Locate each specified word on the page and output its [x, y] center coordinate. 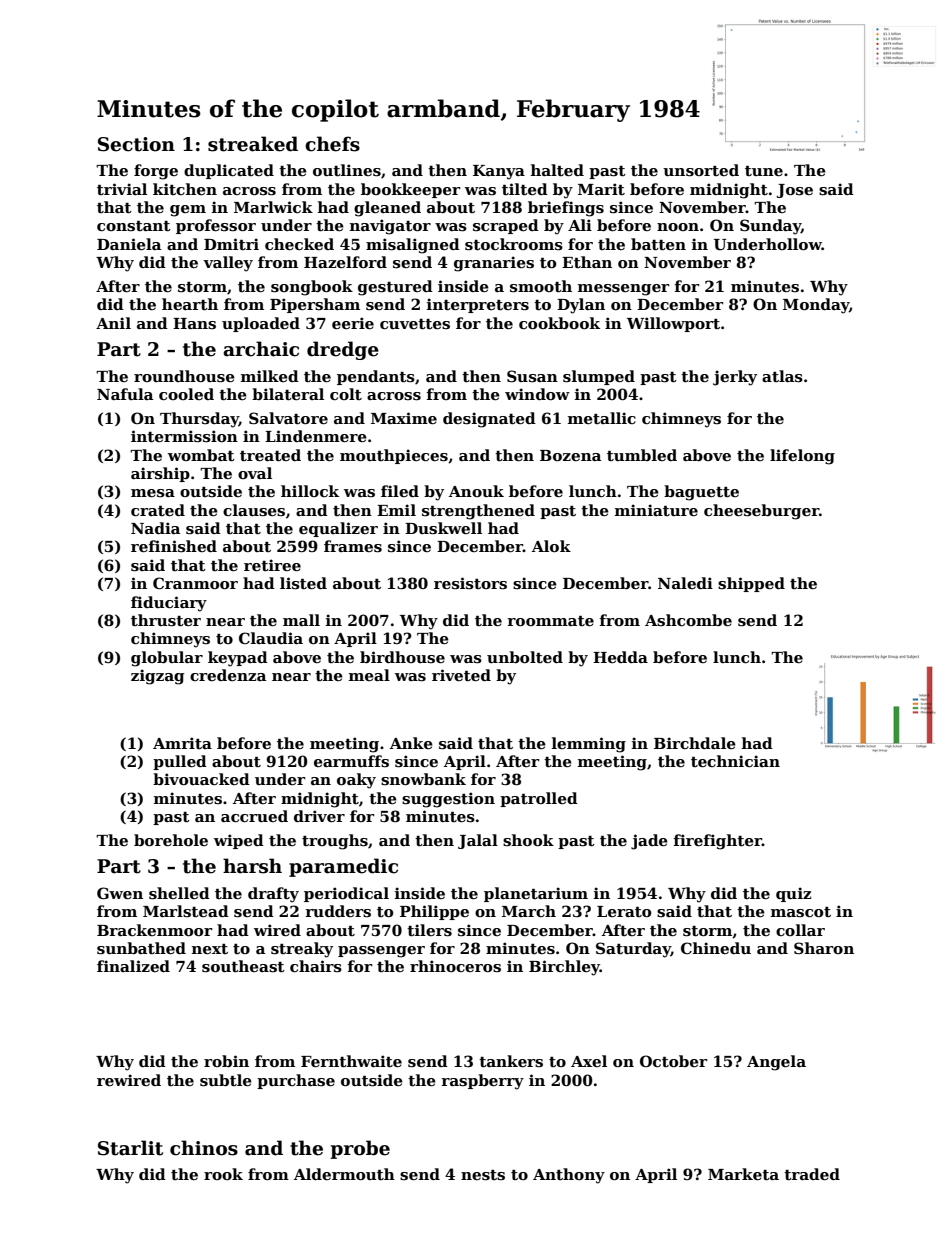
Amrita [182, 743]
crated [158, 510]
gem [188, 211]
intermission [184, 436]
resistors [470, 583]
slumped [599, 377]
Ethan [587, 262]
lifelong [802, 457]
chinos [204, 1148]
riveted [461, 675]
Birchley [564, 968]
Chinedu [716, 948]
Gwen [120, 893]
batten [658, 244]
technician [735, 761]
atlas [782, 376]
